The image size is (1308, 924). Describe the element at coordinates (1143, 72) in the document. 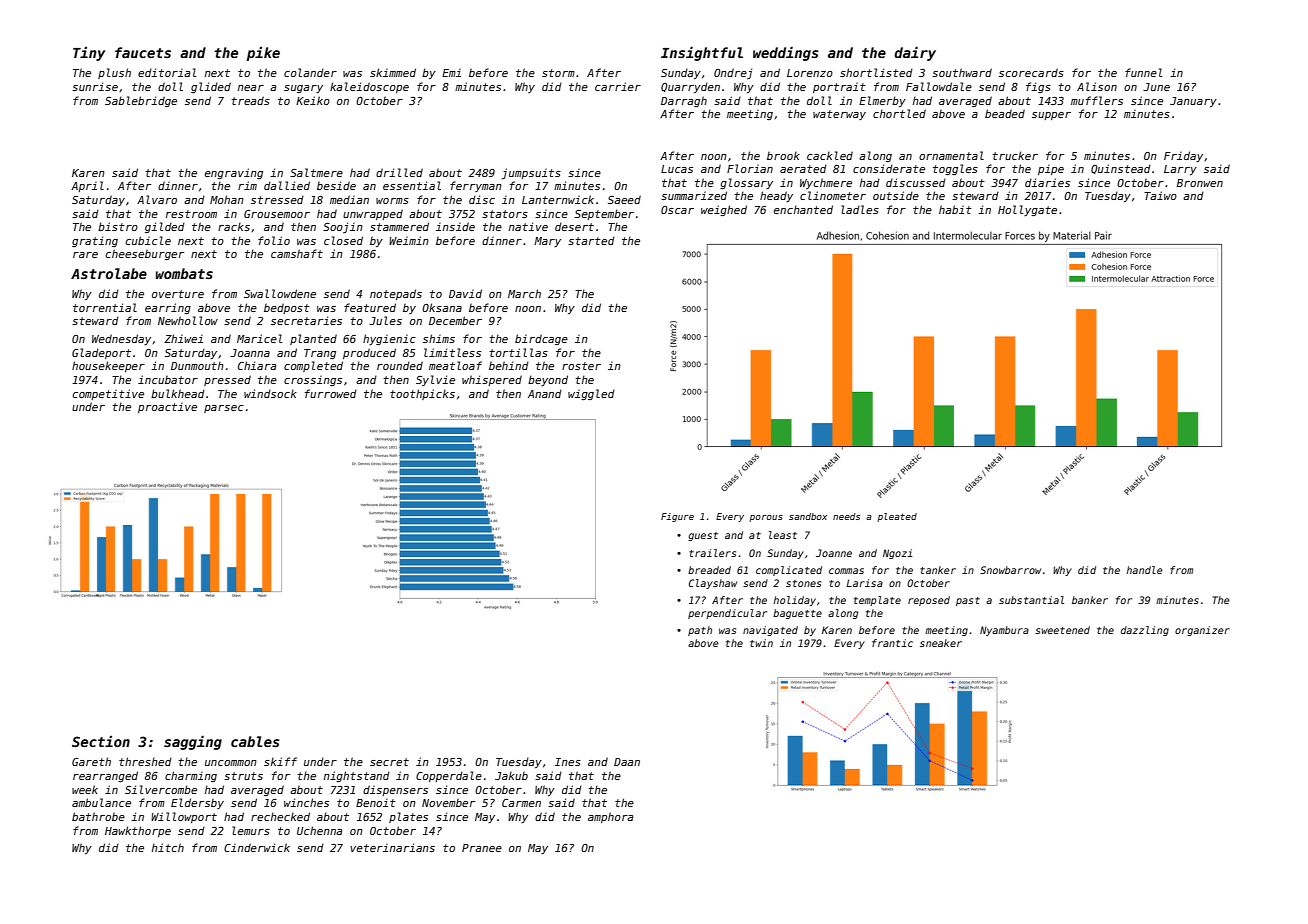

I see `funnel` at that location.
